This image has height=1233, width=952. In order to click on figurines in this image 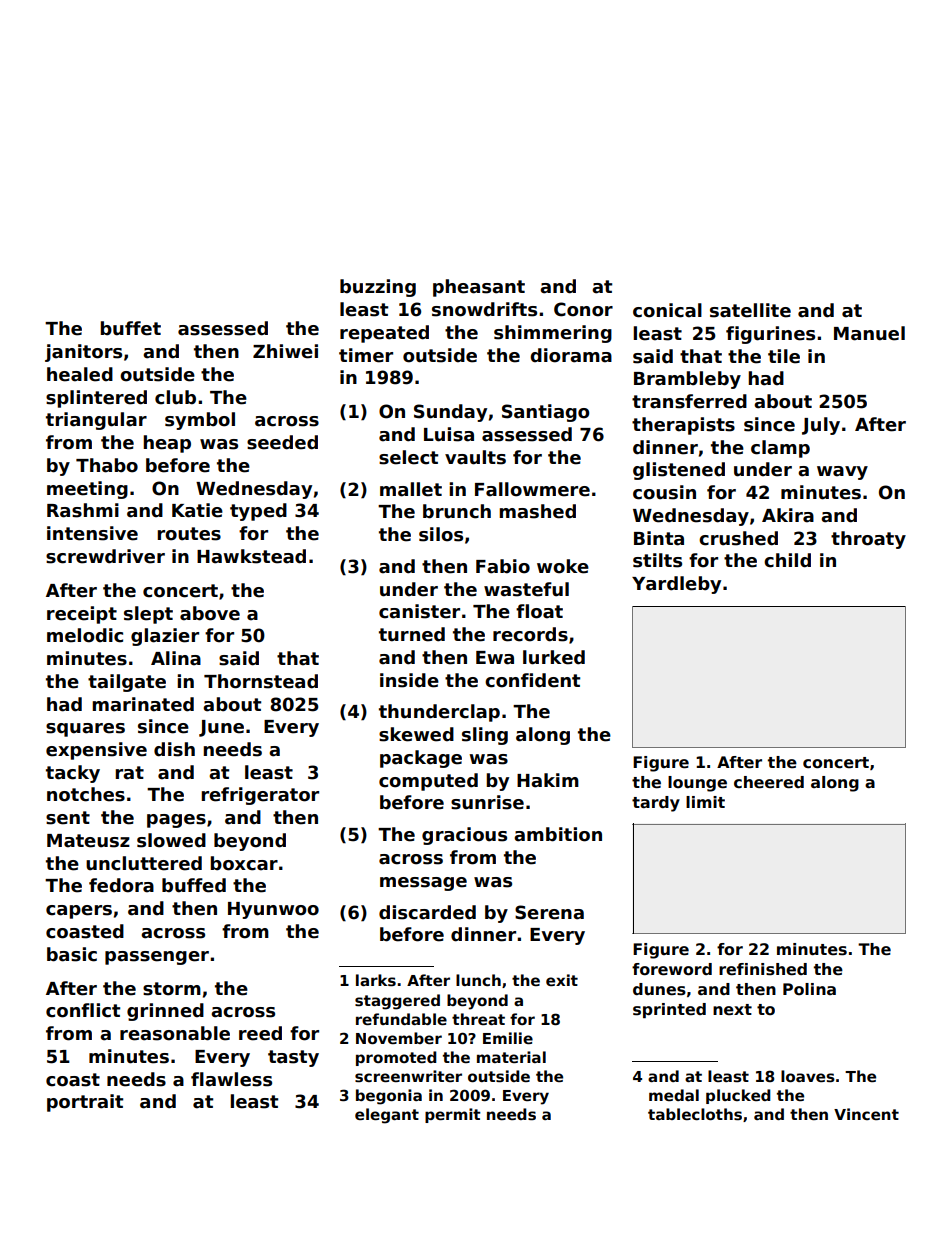, I will do `click(770, 335)`.
